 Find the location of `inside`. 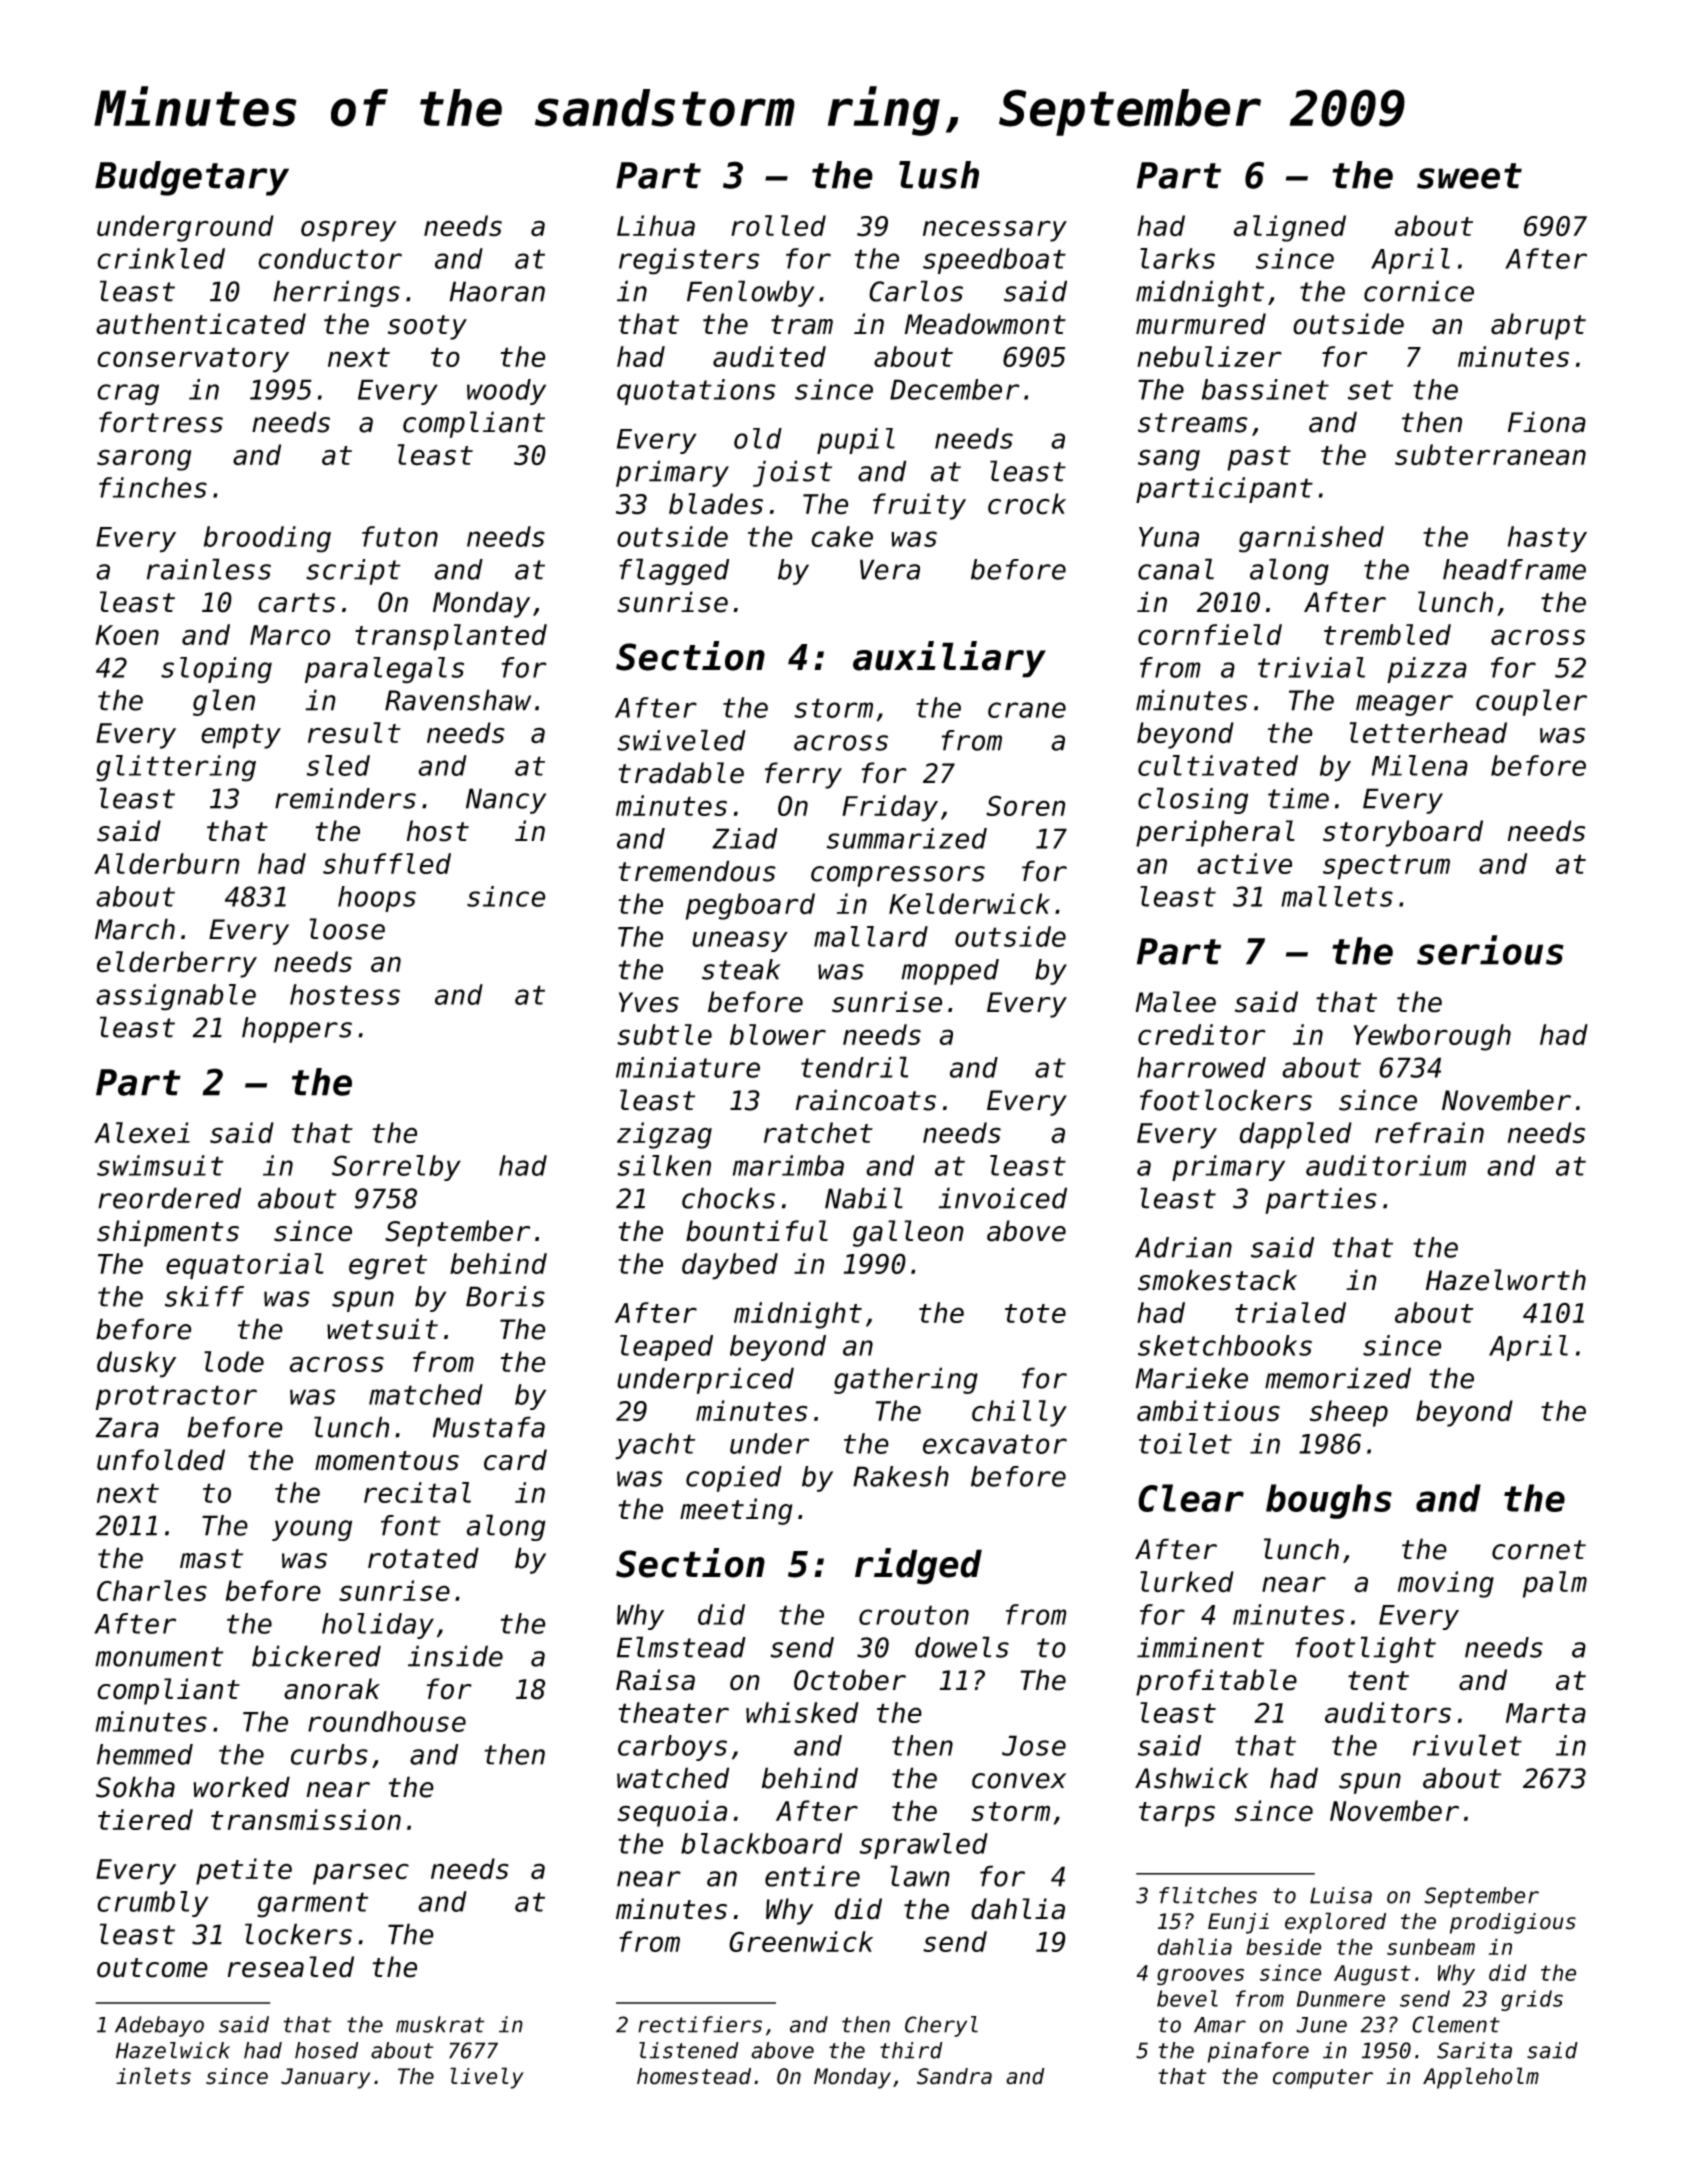

inside is located at coordinates (455, 1656).
